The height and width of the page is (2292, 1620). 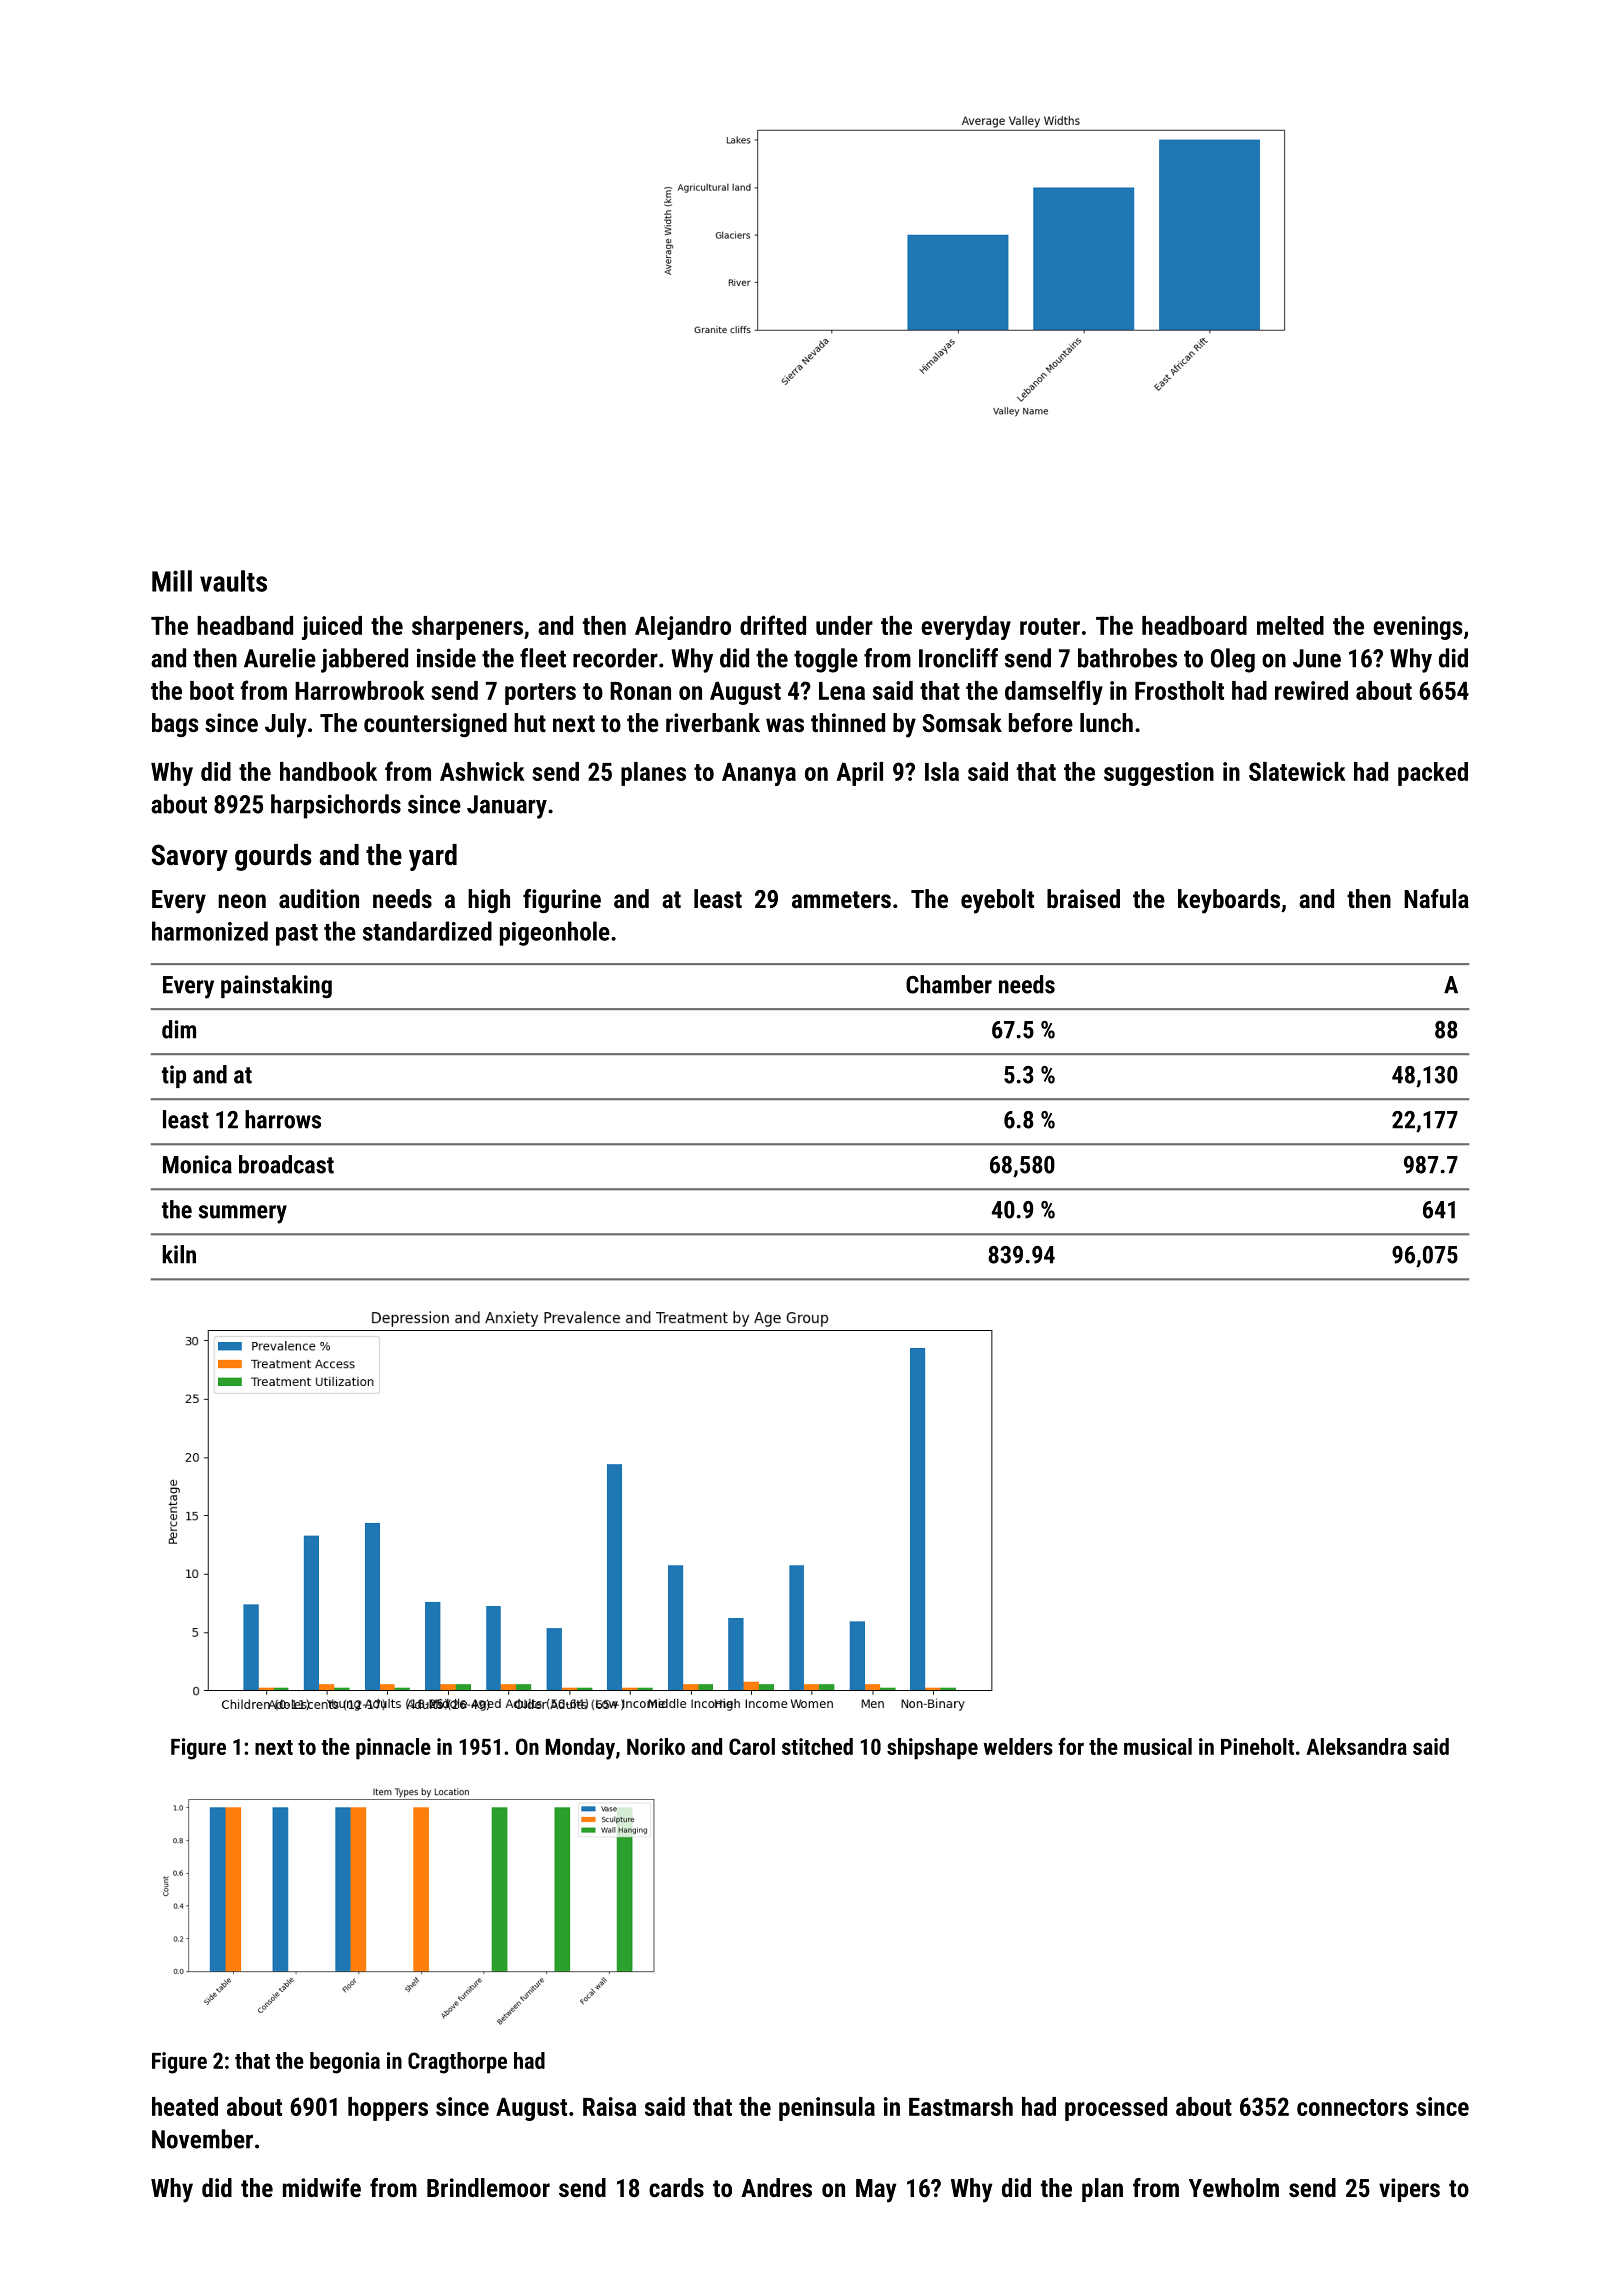 What do you see at coordinates (841, 899) in the page?
I see `ammeters` at bounding box center [841, 899].
